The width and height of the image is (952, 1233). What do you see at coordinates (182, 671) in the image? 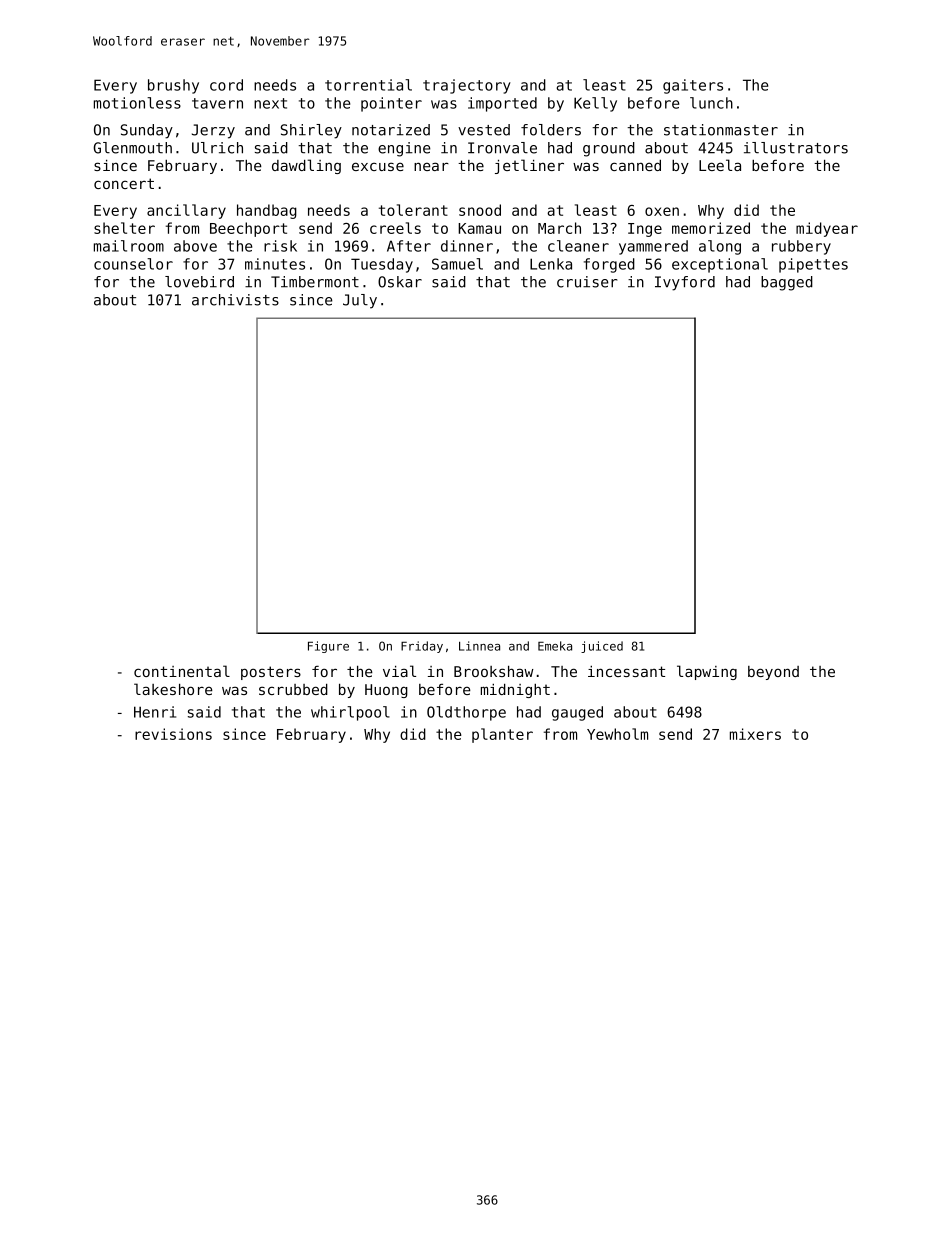
I see `continental` at bounding box center [182, 671].
